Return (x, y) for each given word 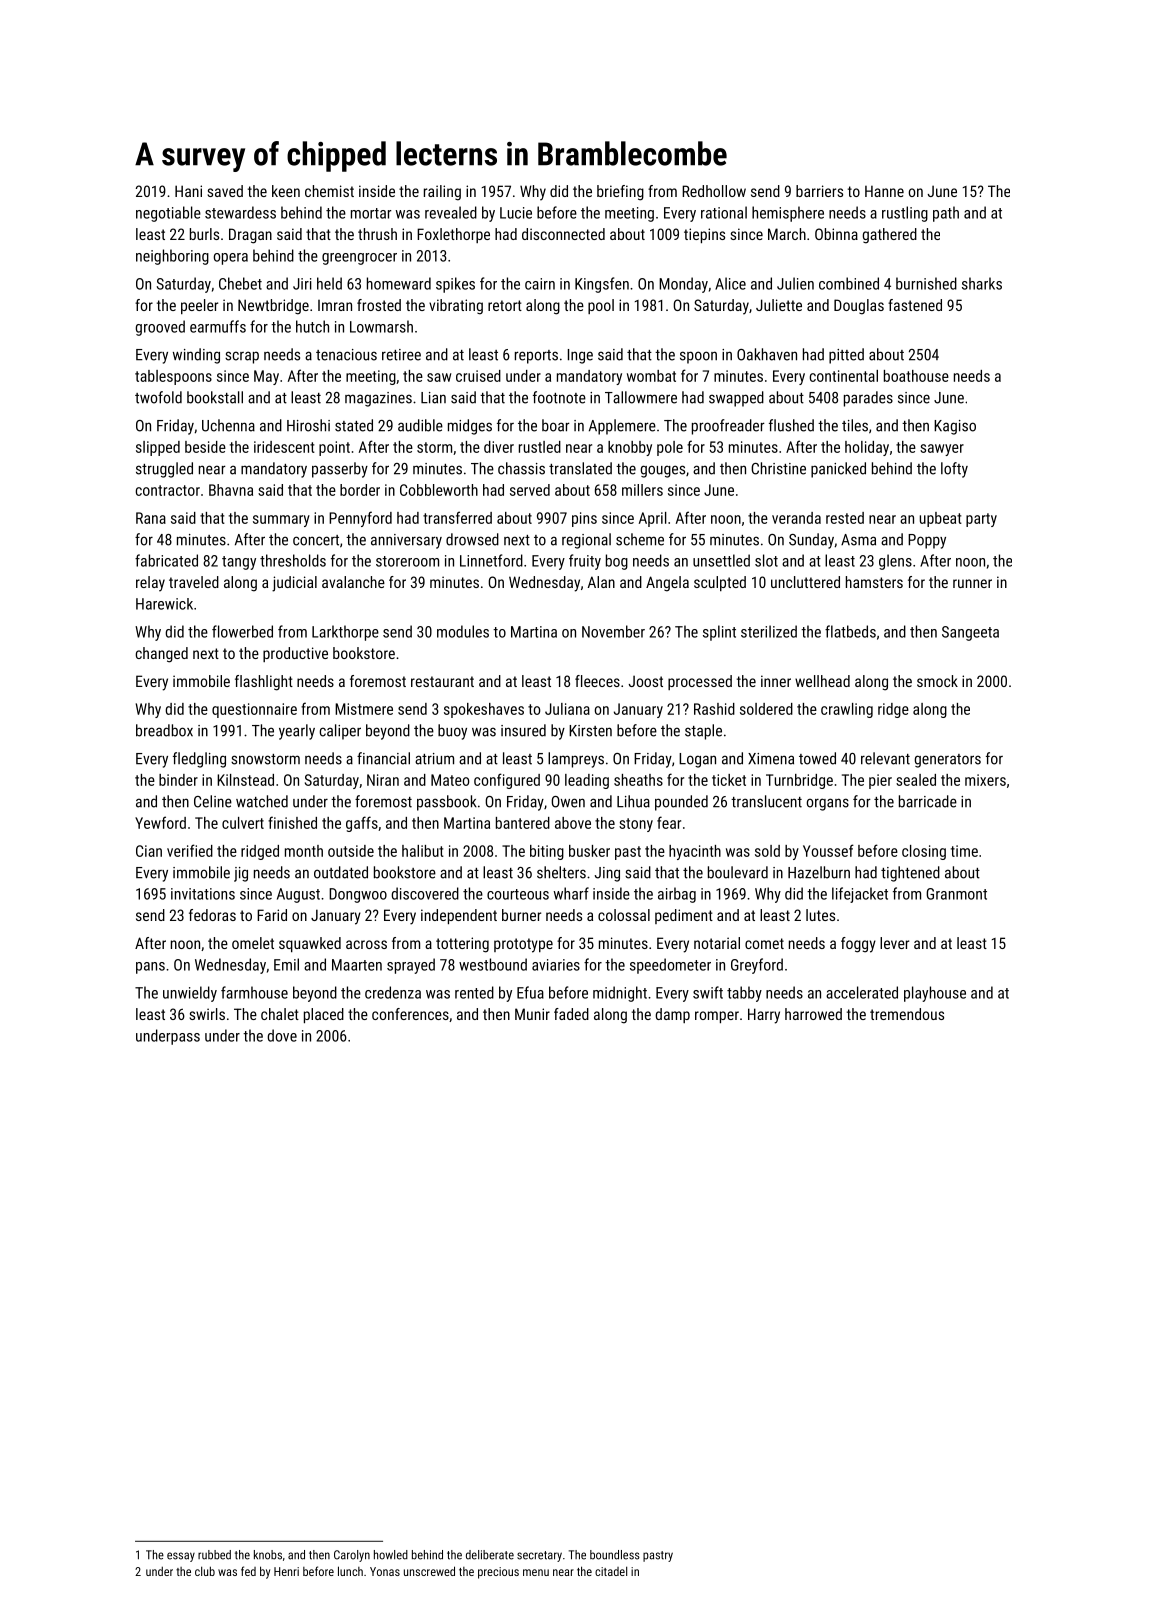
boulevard (738, 872)
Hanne (884, 191)
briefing (620, 193)
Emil (286, 964)
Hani (188, 191)
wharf (571, 893)
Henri (286, 1571)
